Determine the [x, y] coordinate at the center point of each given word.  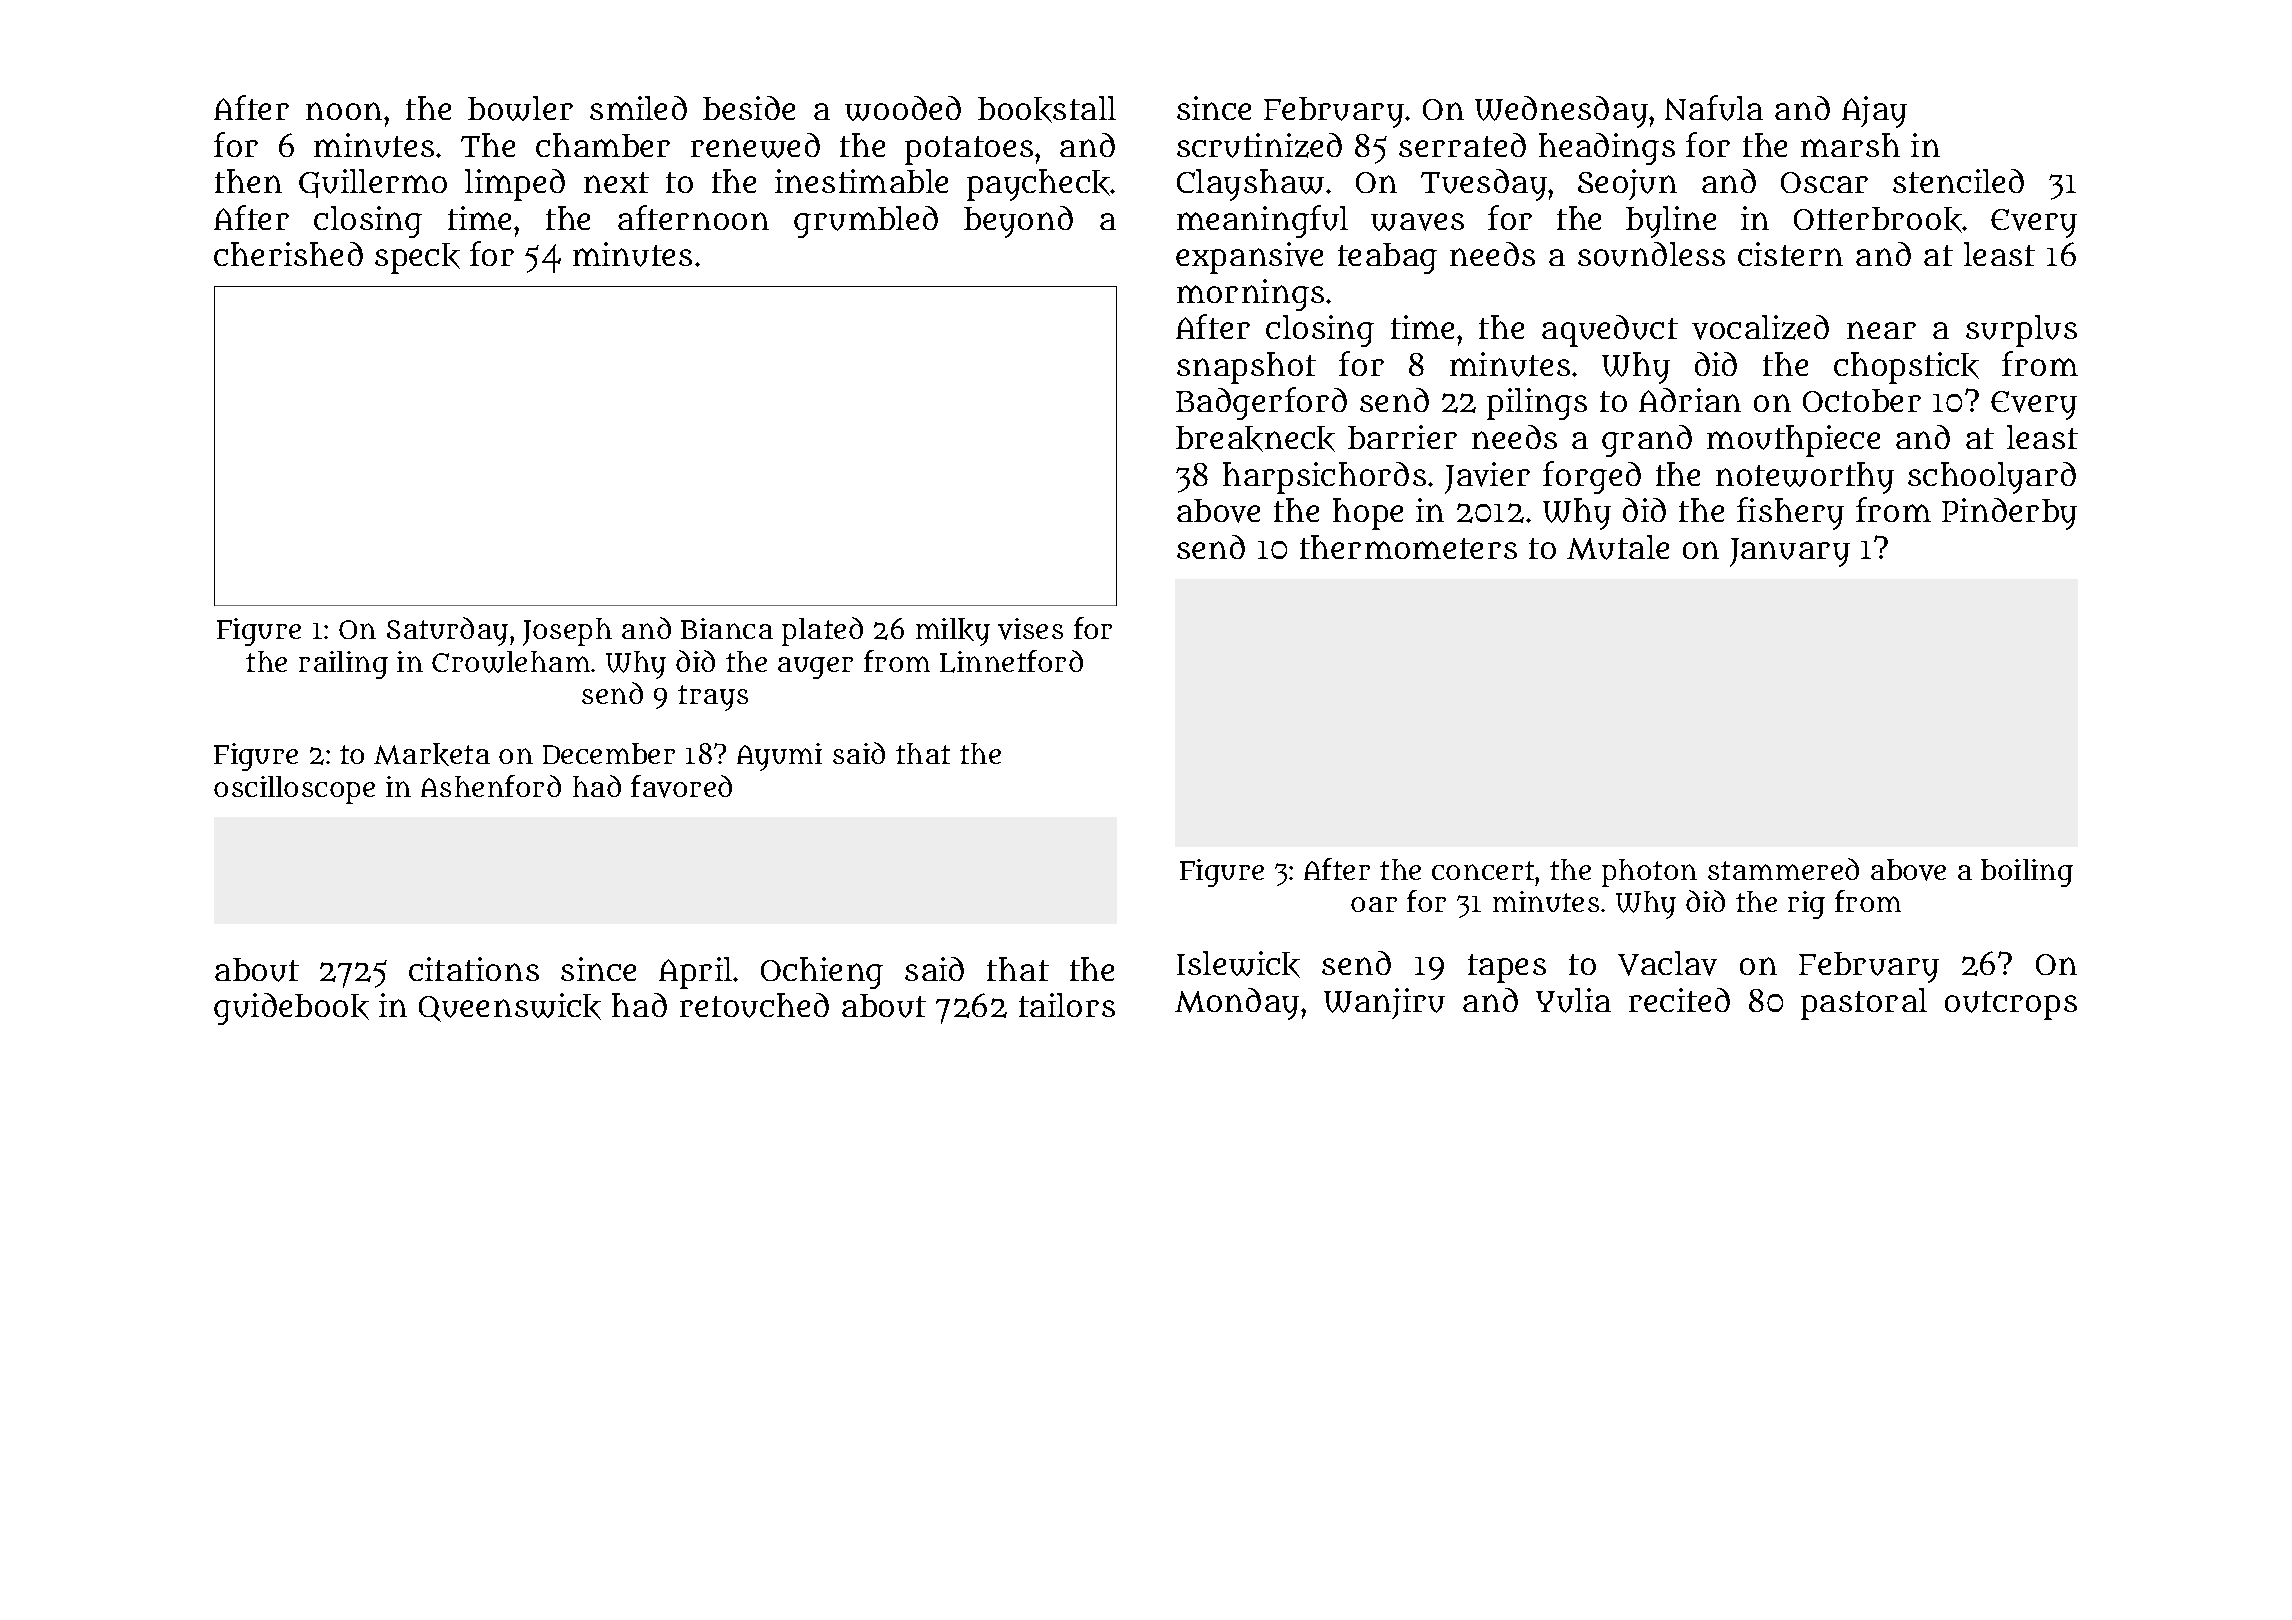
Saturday [447, 631]
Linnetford [1011, 661]
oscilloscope [294, 790]
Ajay [1874, 112]
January [1790, 552]
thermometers [1408, 547]
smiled [638, 108]
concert [1483, 870]
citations [474, 969]
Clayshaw [1250, 185]
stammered [1783, 869]
